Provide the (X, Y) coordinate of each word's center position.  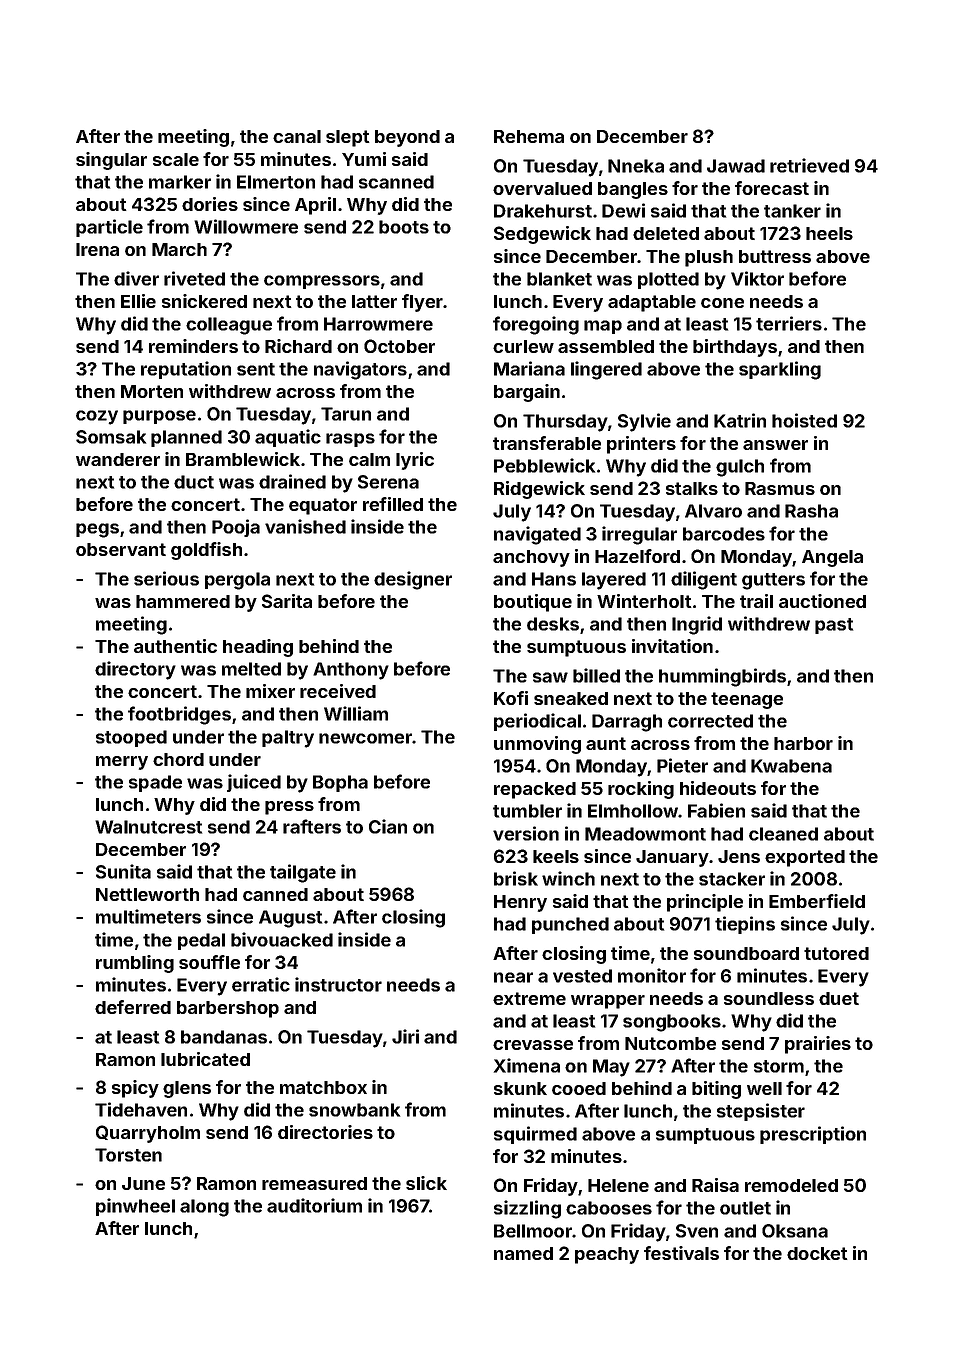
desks (553, 624)
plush (709, 258)
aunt (606, 743)
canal (297, 136)
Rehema (529, 136)
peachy (607, 1255)
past (834, 626)
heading (258, 648)
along (204, 1208)
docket (817, 1253)
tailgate (303, 873)
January (672, 858)
